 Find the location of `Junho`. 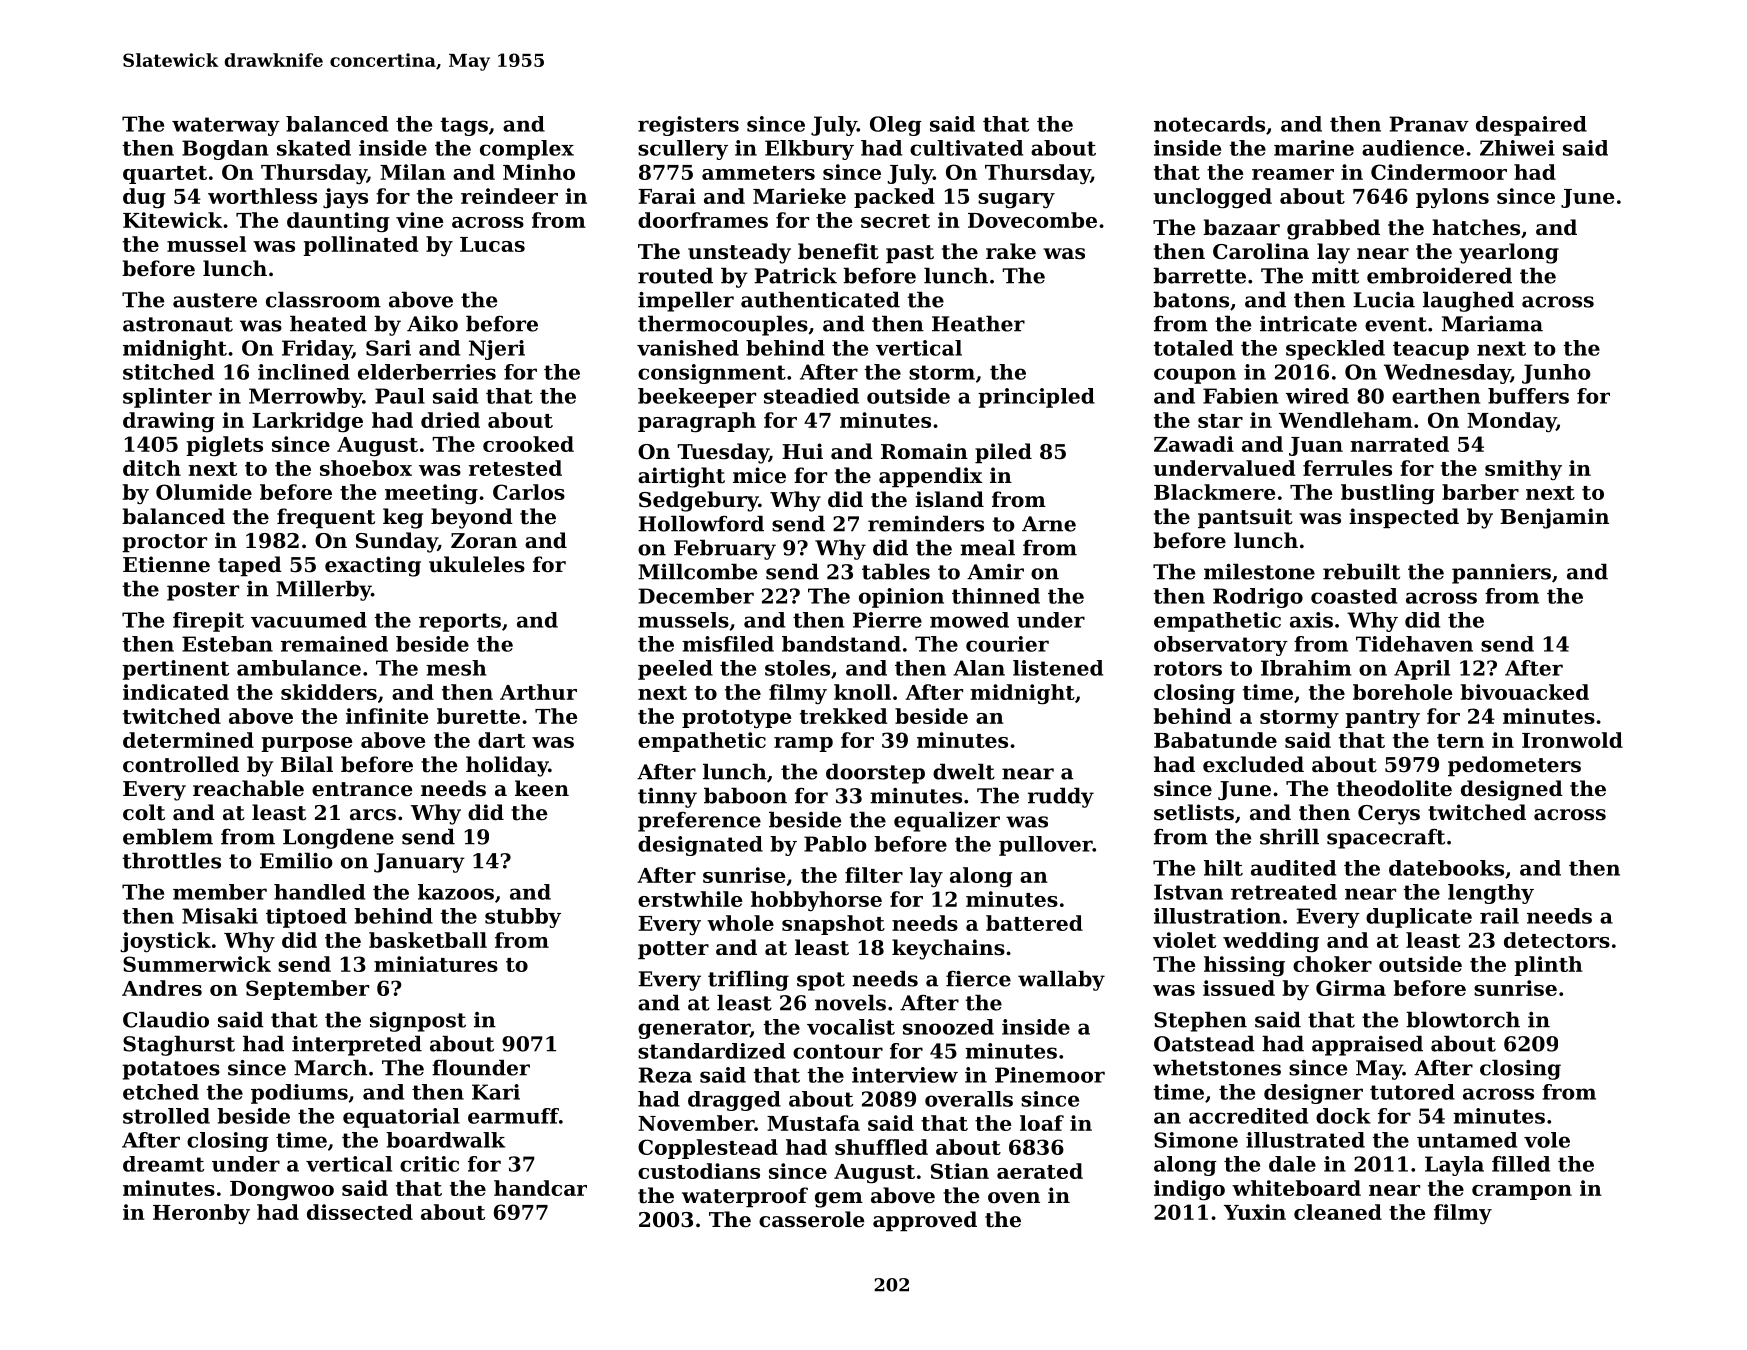

Junho is located at coordinates (1556, 374).
